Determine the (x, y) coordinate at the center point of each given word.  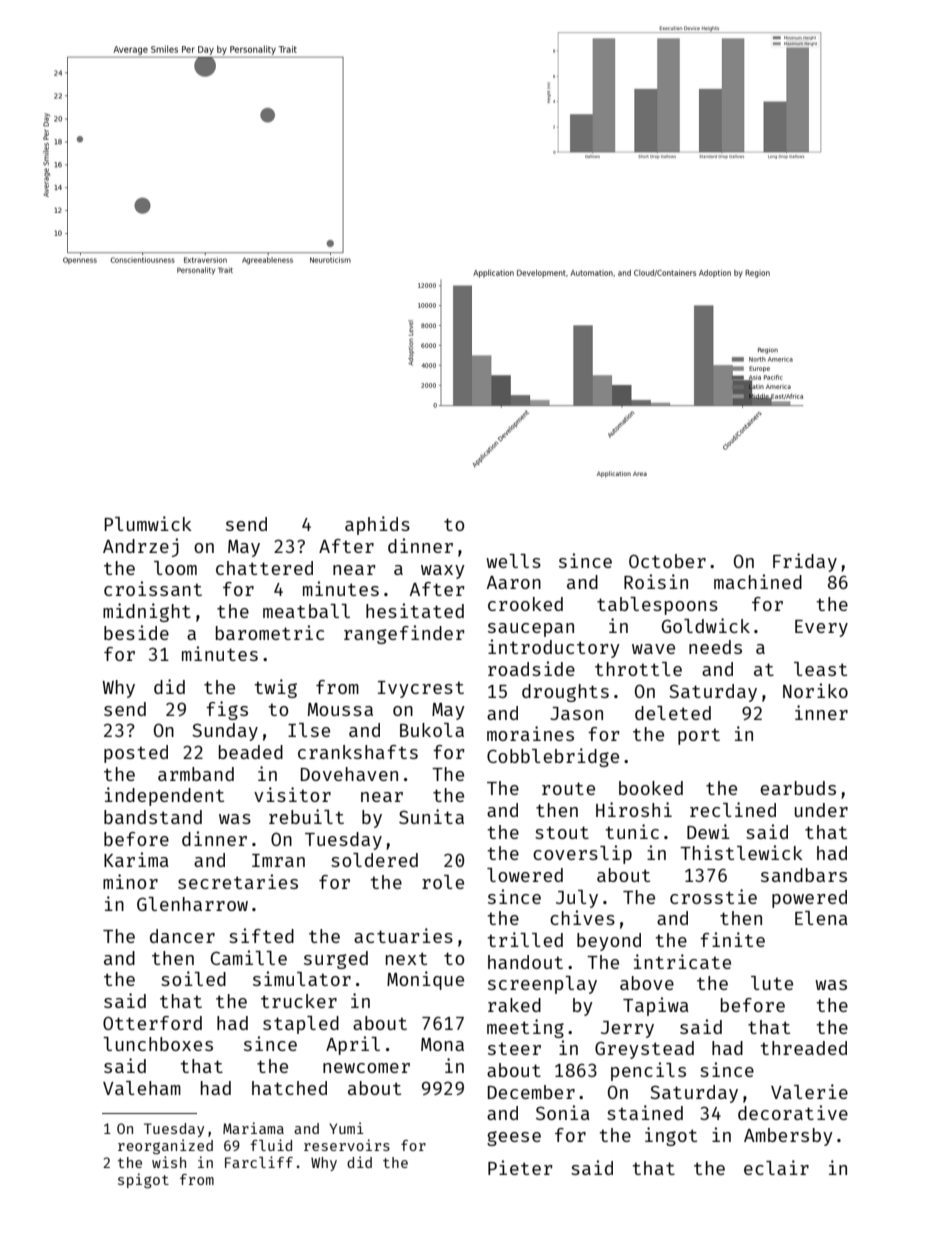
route (568, 788)
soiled (193, 978)
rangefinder (404, 634)
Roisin (656, 581)
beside (136, 632)
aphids (377, 525)
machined (758, 581)
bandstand (153, 817)
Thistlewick (741, 852)
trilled (525, 939)
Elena (821, 918)
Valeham (142, 1088)
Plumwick (148, 523)
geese (514, 1138)
